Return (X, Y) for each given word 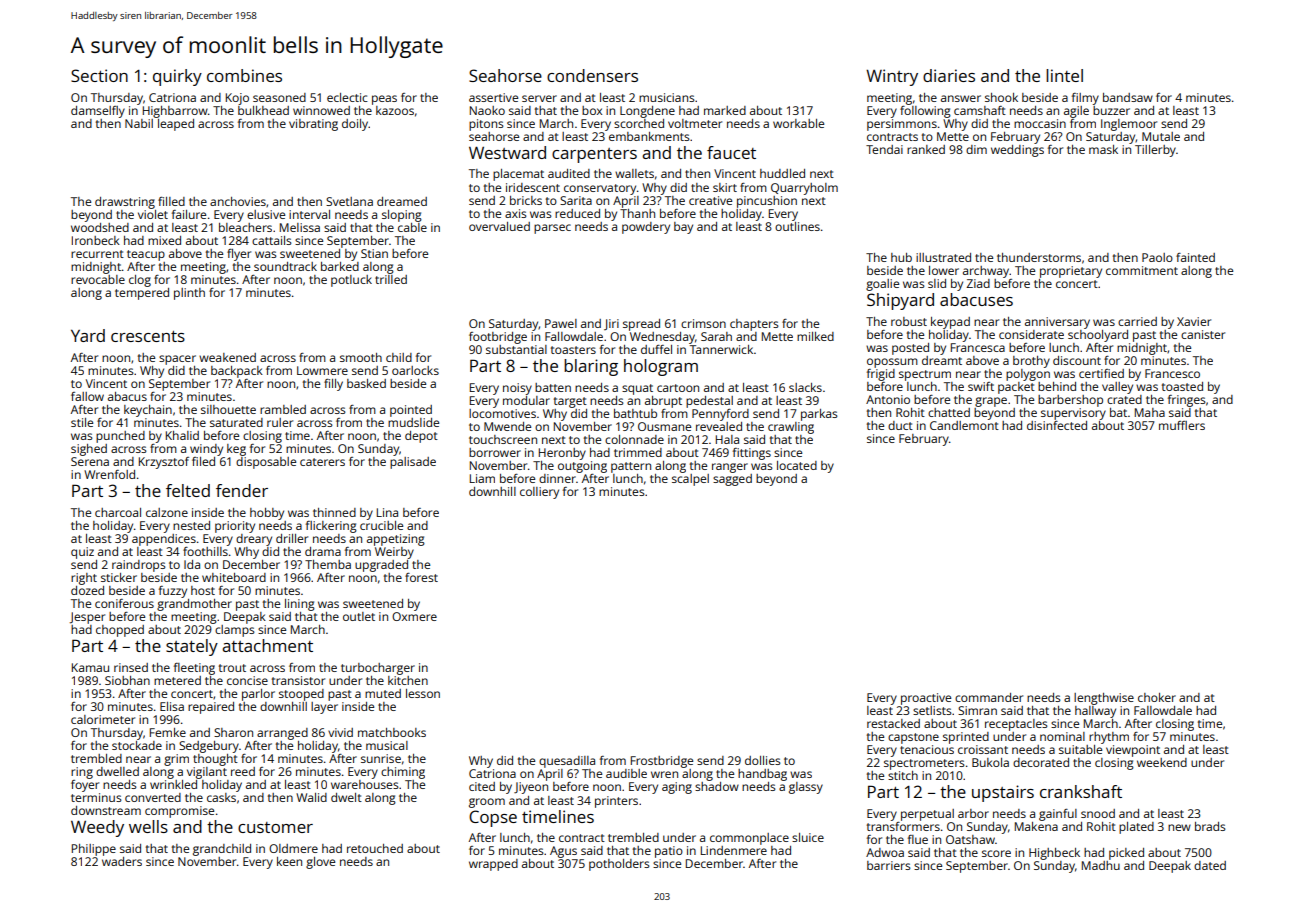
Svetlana (349, 201)
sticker (119, 577)
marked (725, 110)
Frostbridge (662, 762)
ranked (926, 149)
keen (289, 861)
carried (1137, 321)
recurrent (97, 254)
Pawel (561, 323)
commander (989, 697)
